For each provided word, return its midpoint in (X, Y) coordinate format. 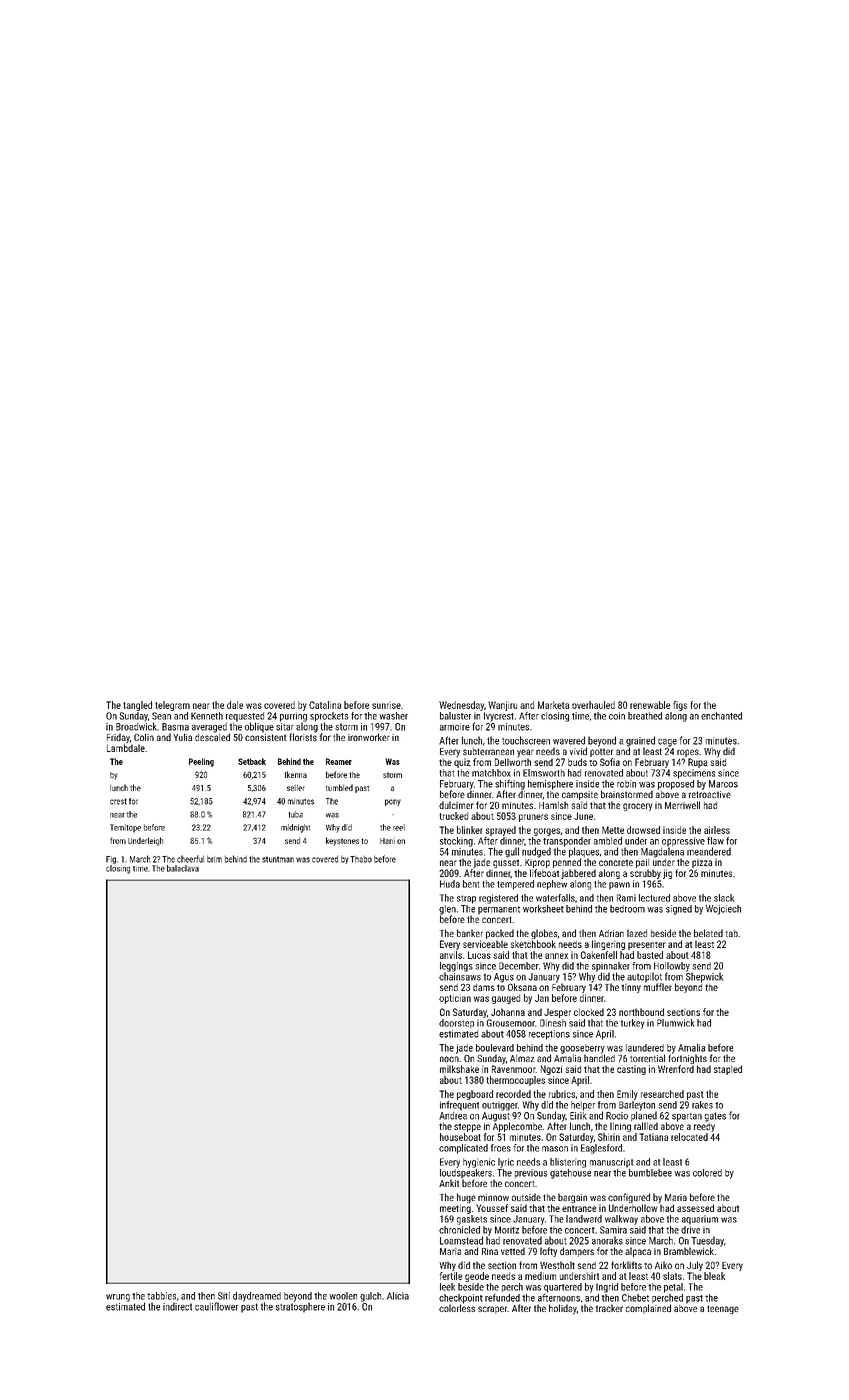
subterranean (488, 751)
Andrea (453, 1116)
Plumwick (676, 1023)
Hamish (553, 805)
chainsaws (460, 976)
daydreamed (257, 1297)
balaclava (183, 868)
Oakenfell (599, 955)
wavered (569, 740)
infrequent (459, 1106)
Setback (252, 761)
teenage (723, 1309)
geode (477, 1277)
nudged (536, 852)
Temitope (125, 828)
